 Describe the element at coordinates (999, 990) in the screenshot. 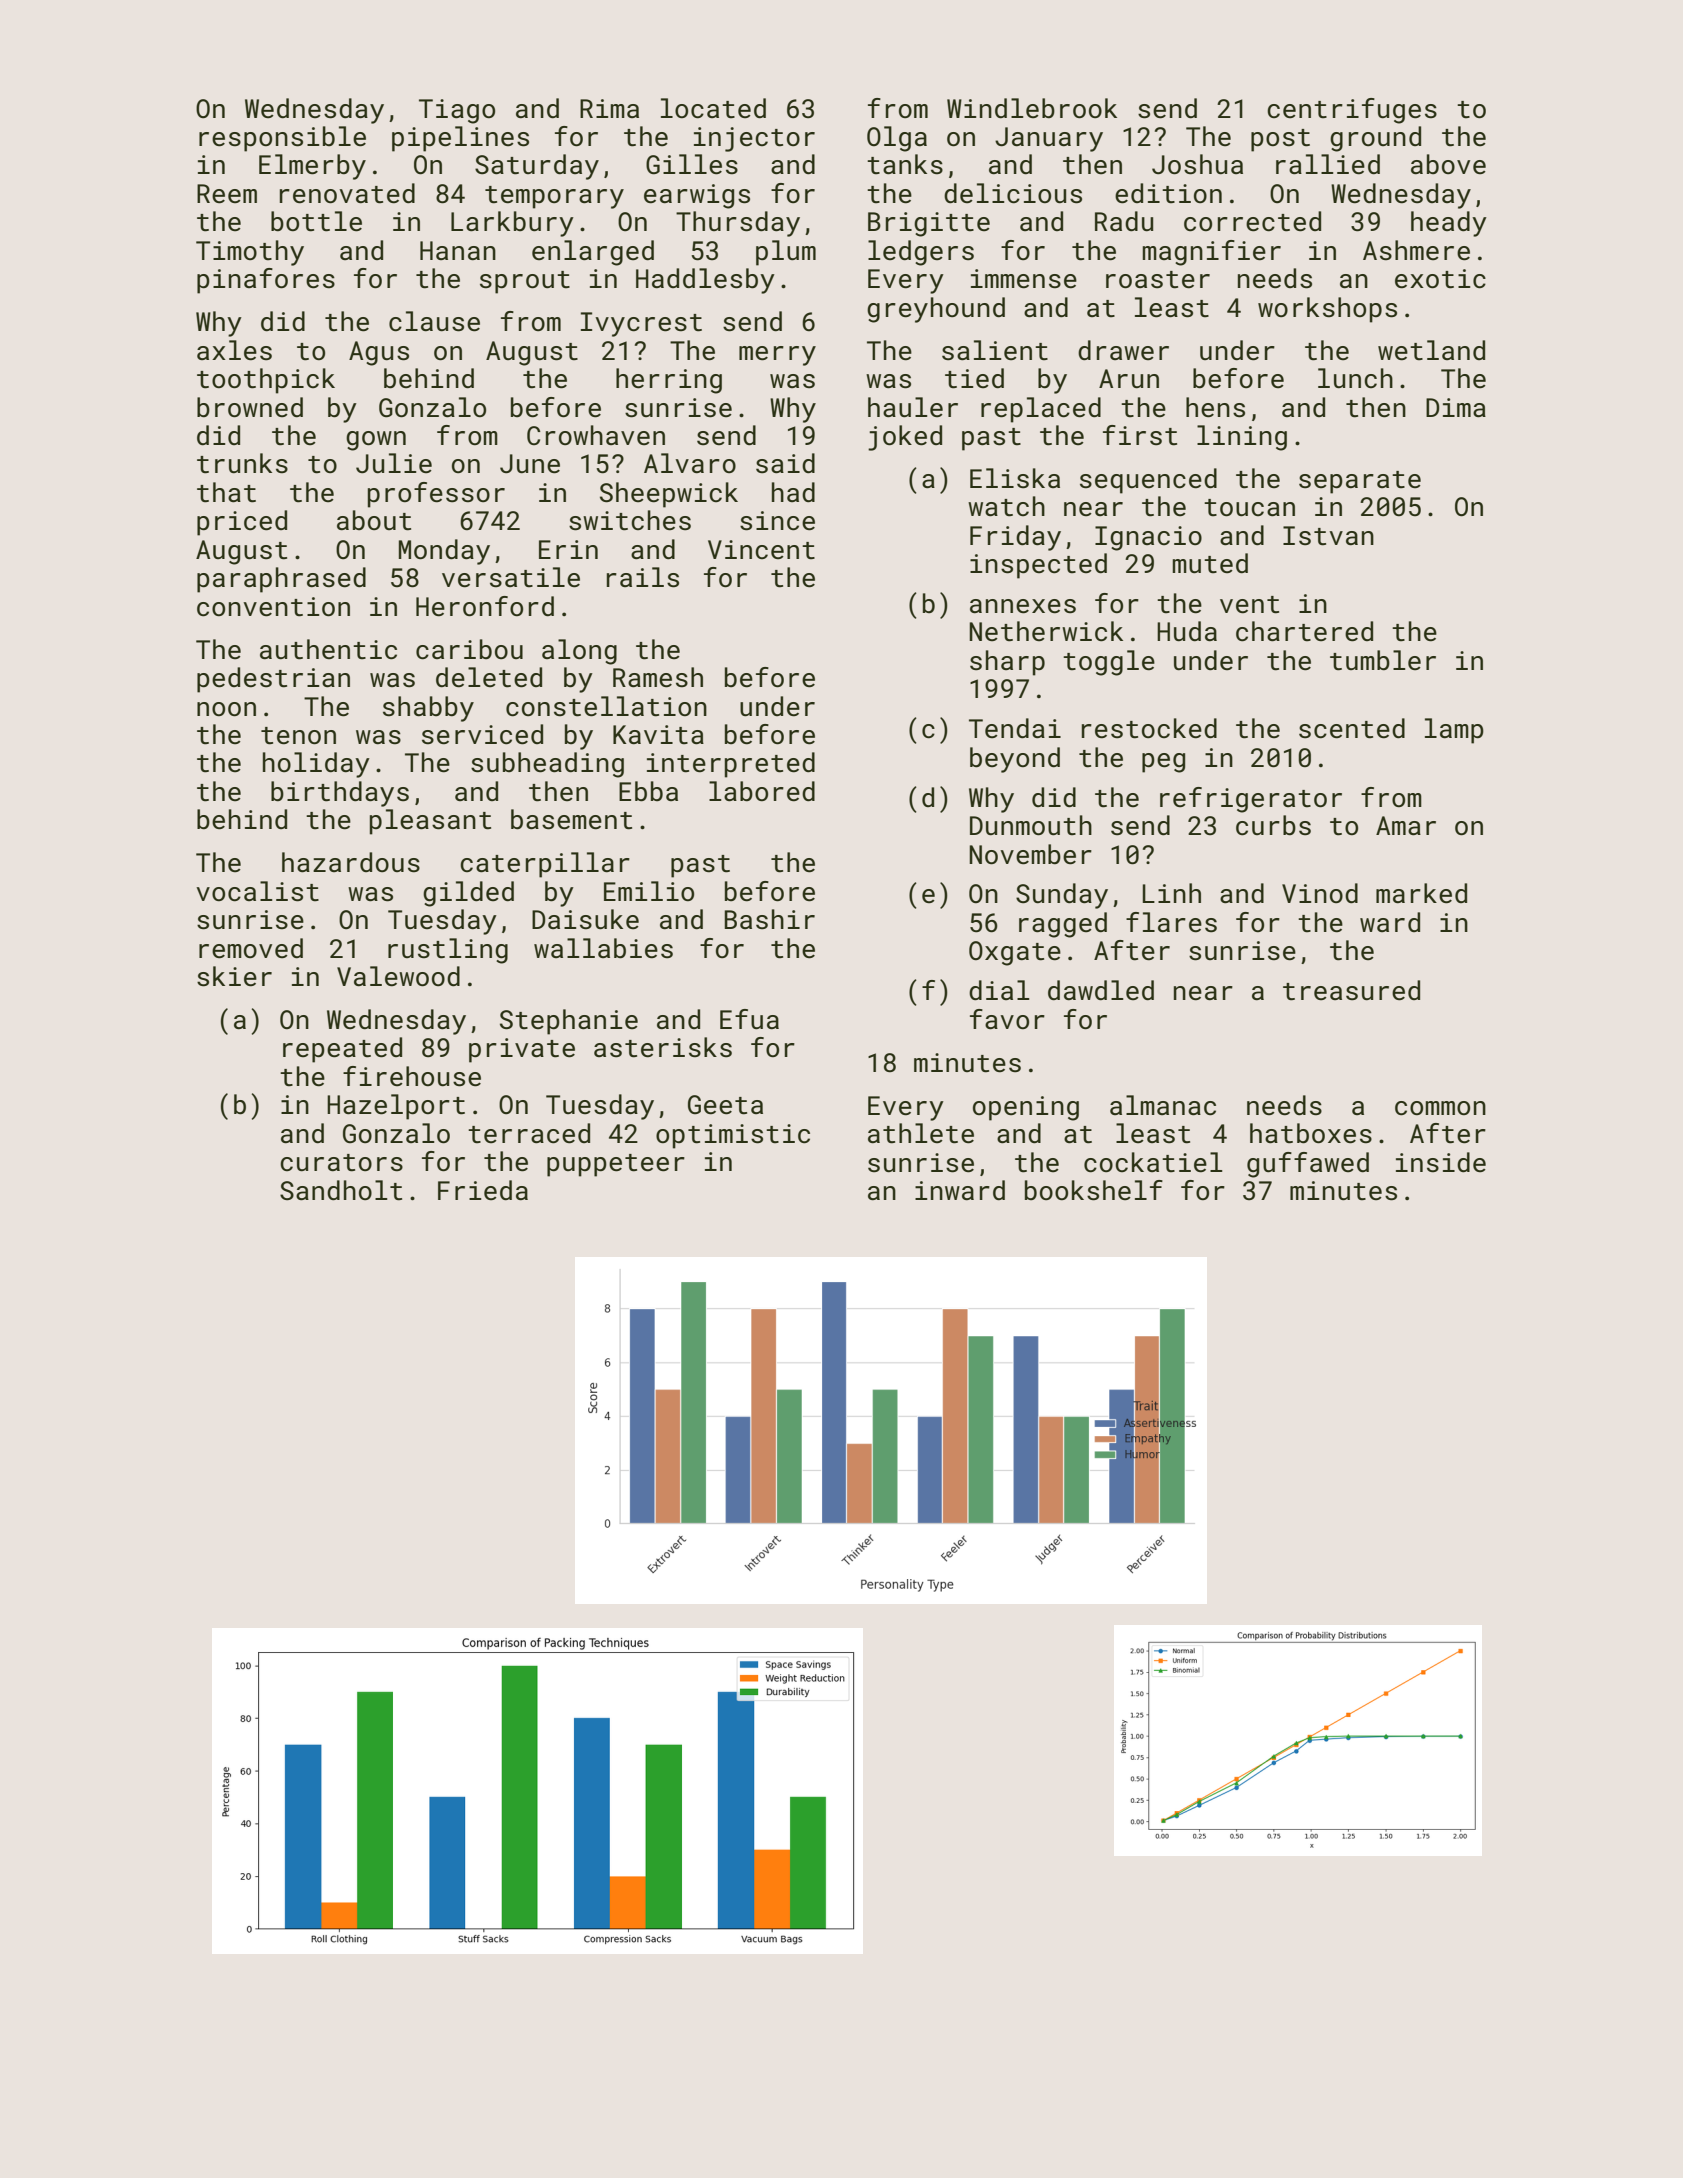

I see `dial` at that location.
